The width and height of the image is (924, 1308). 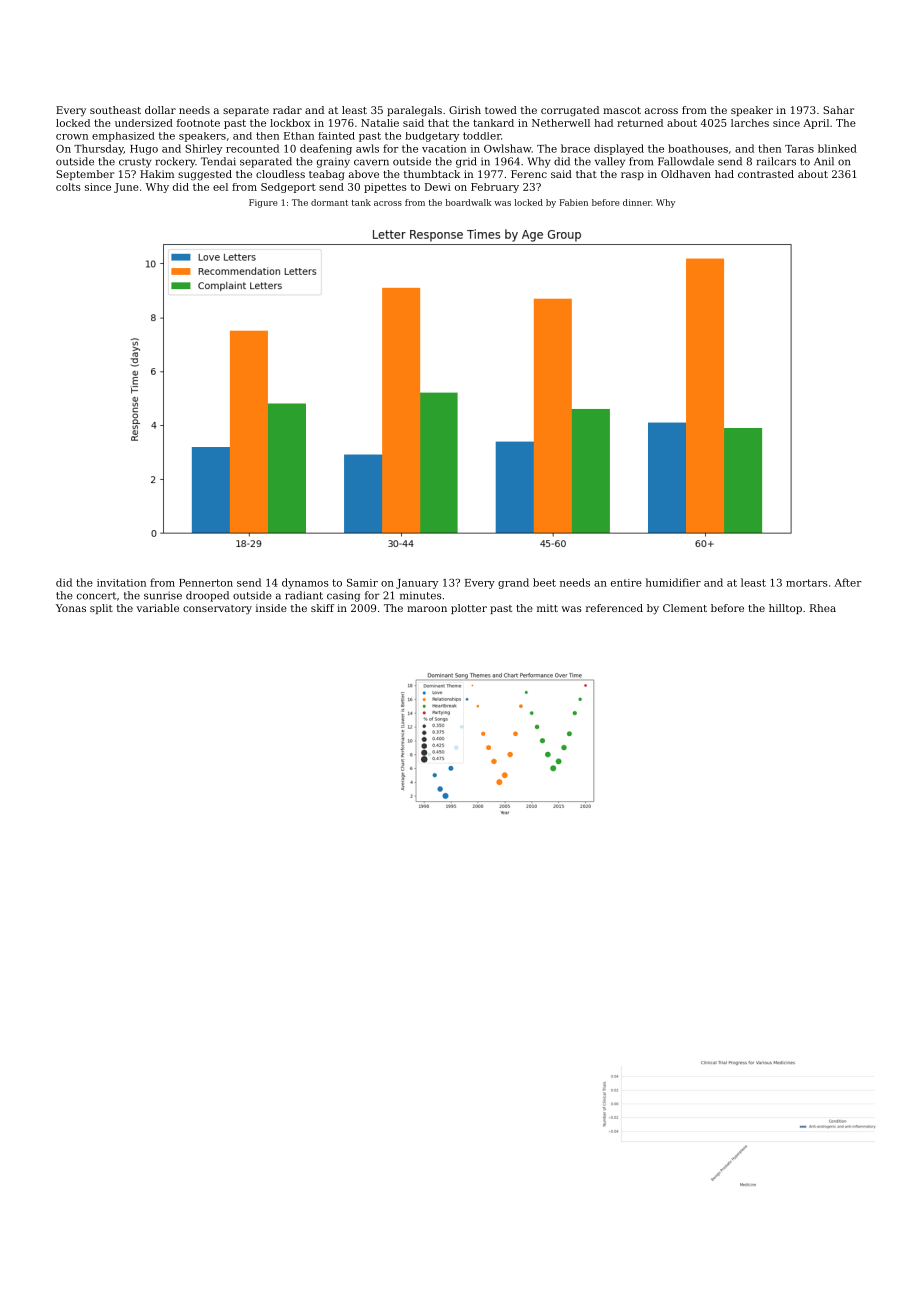 I want to click on Clement, so click(x=685, y=608).
